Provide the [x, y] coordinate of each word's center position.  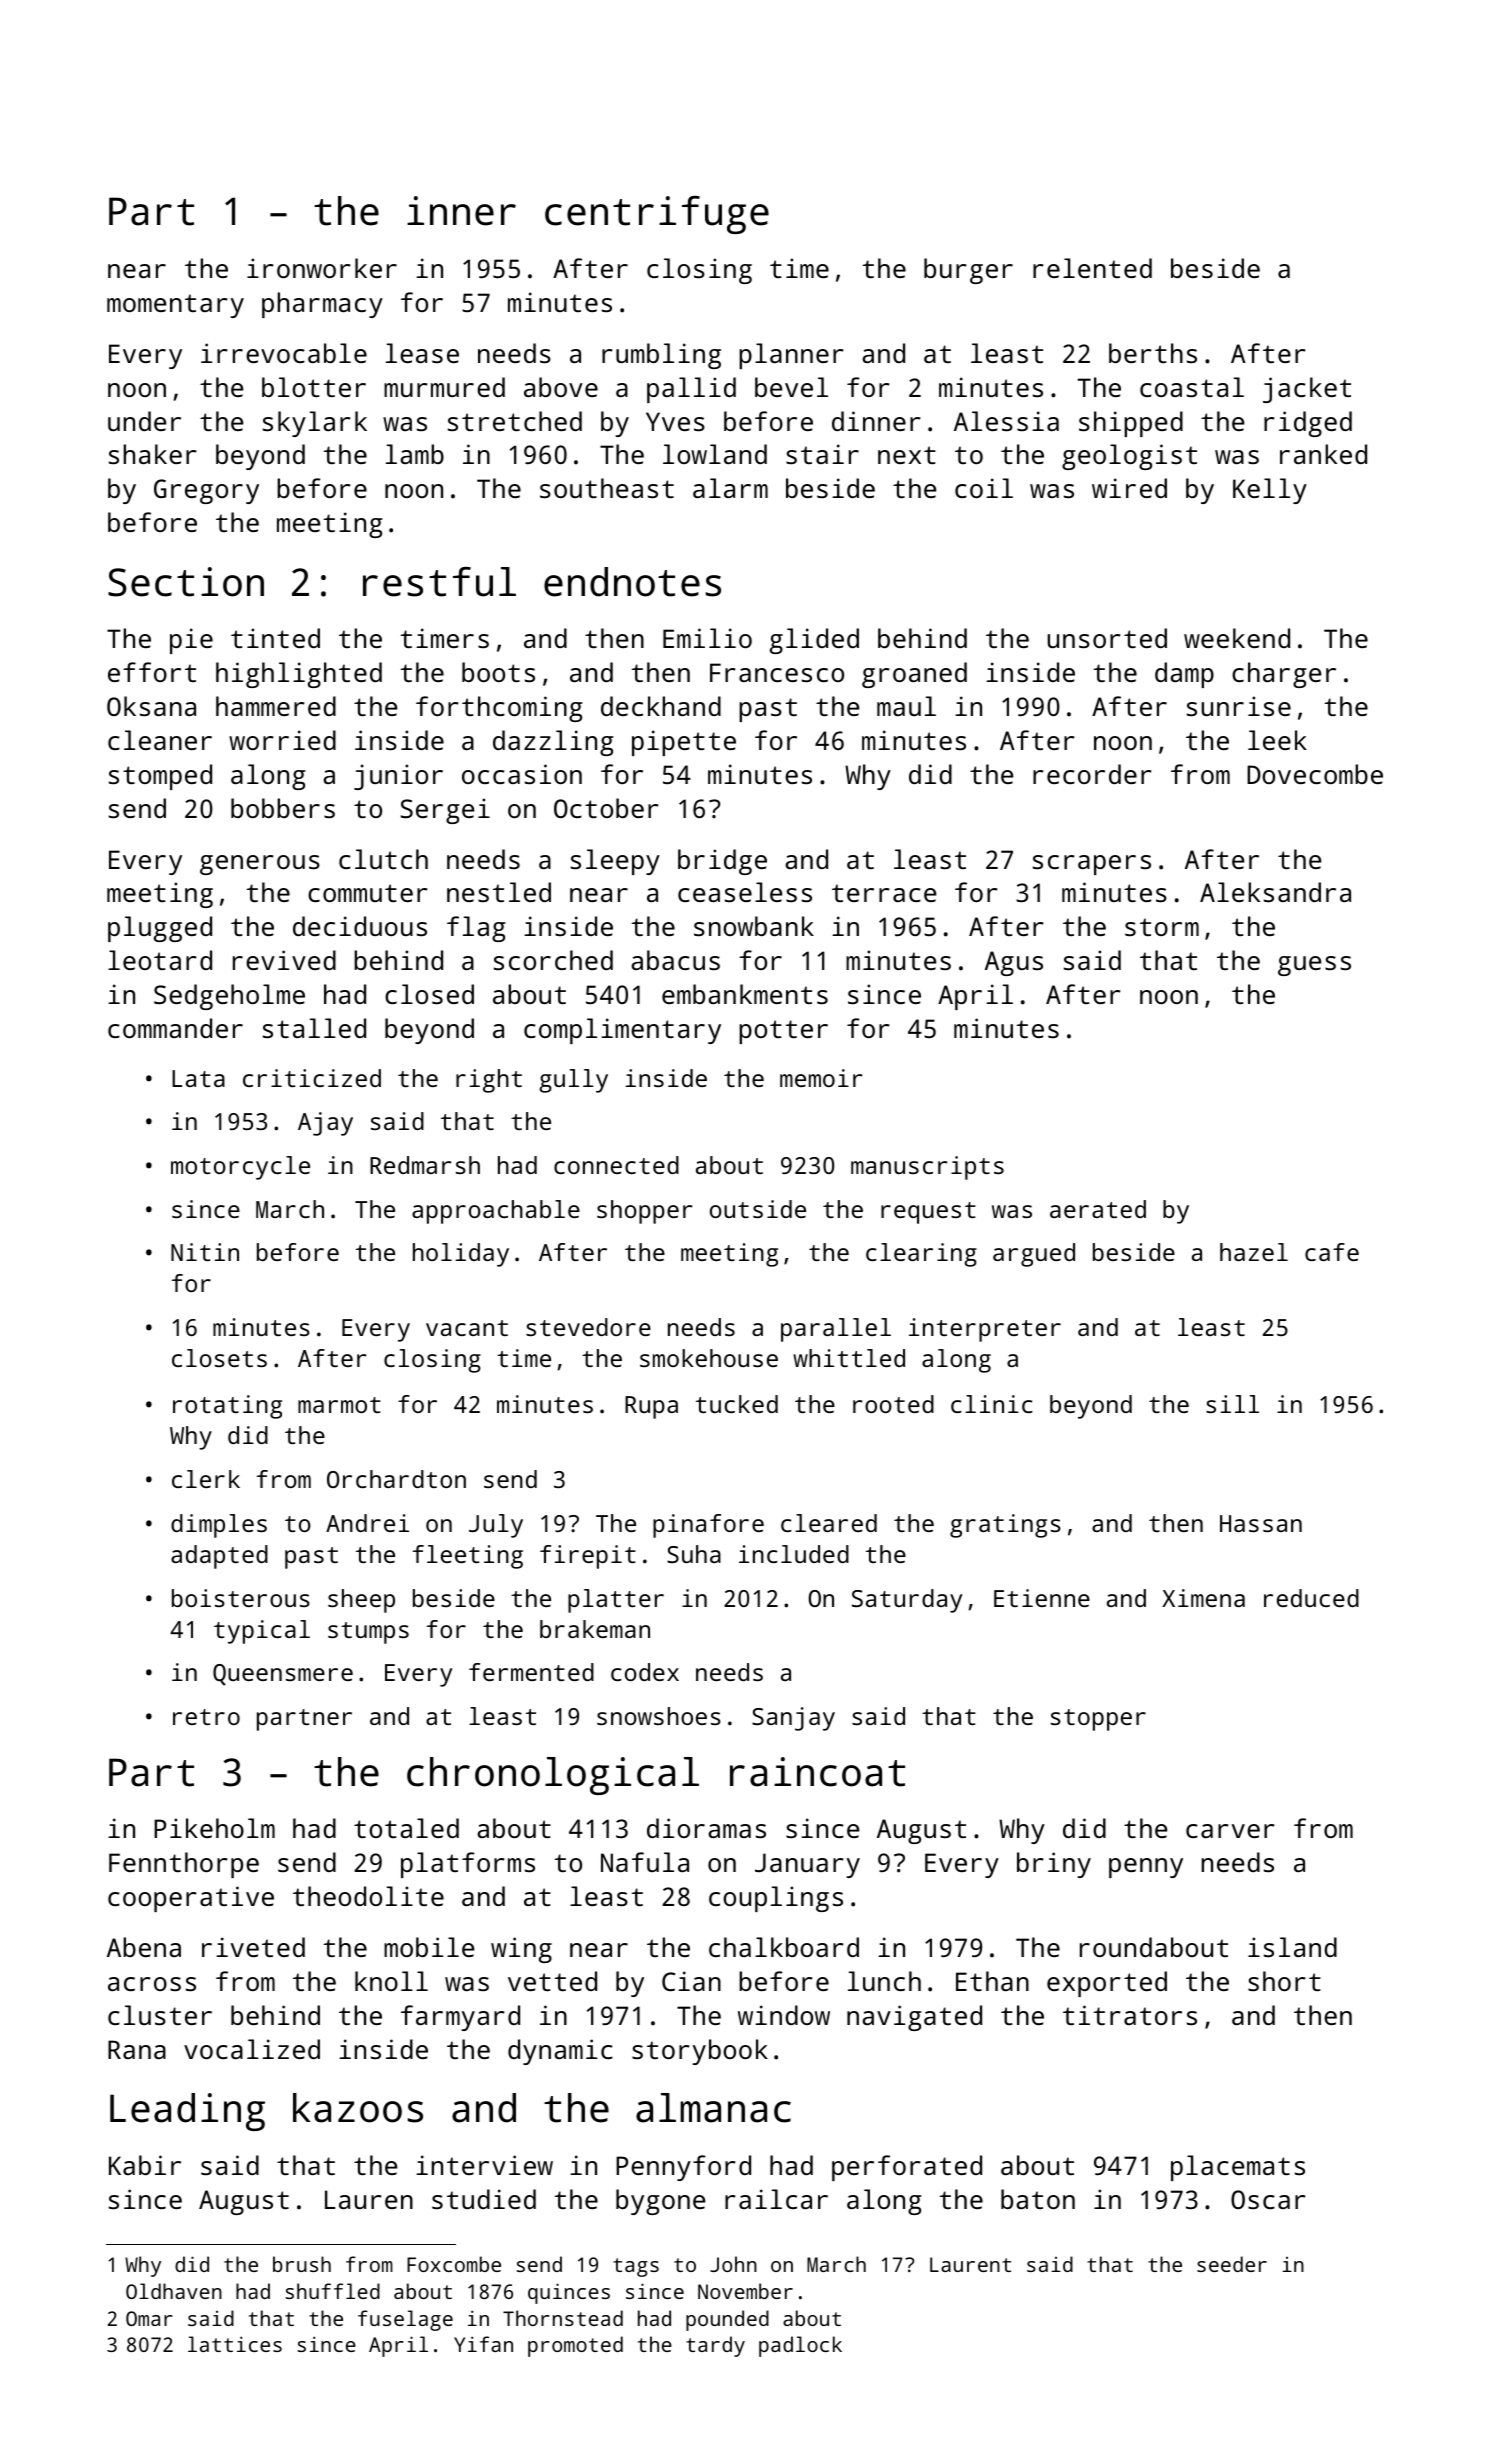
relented [1092, 268]
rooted [893, 1404]
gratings [1005, 1526]
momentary [175, 306]
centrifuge [657, 215]
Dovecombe [1315, 774]
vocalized [252, 2049]
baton [1038, 2199]
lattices [235, 2344]
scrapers [1092, 865]
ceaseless [745, 892]
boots [498, 672]
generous [260, 865]
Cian [691, 1981]
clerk [206, 1479]
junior [398, 777]
